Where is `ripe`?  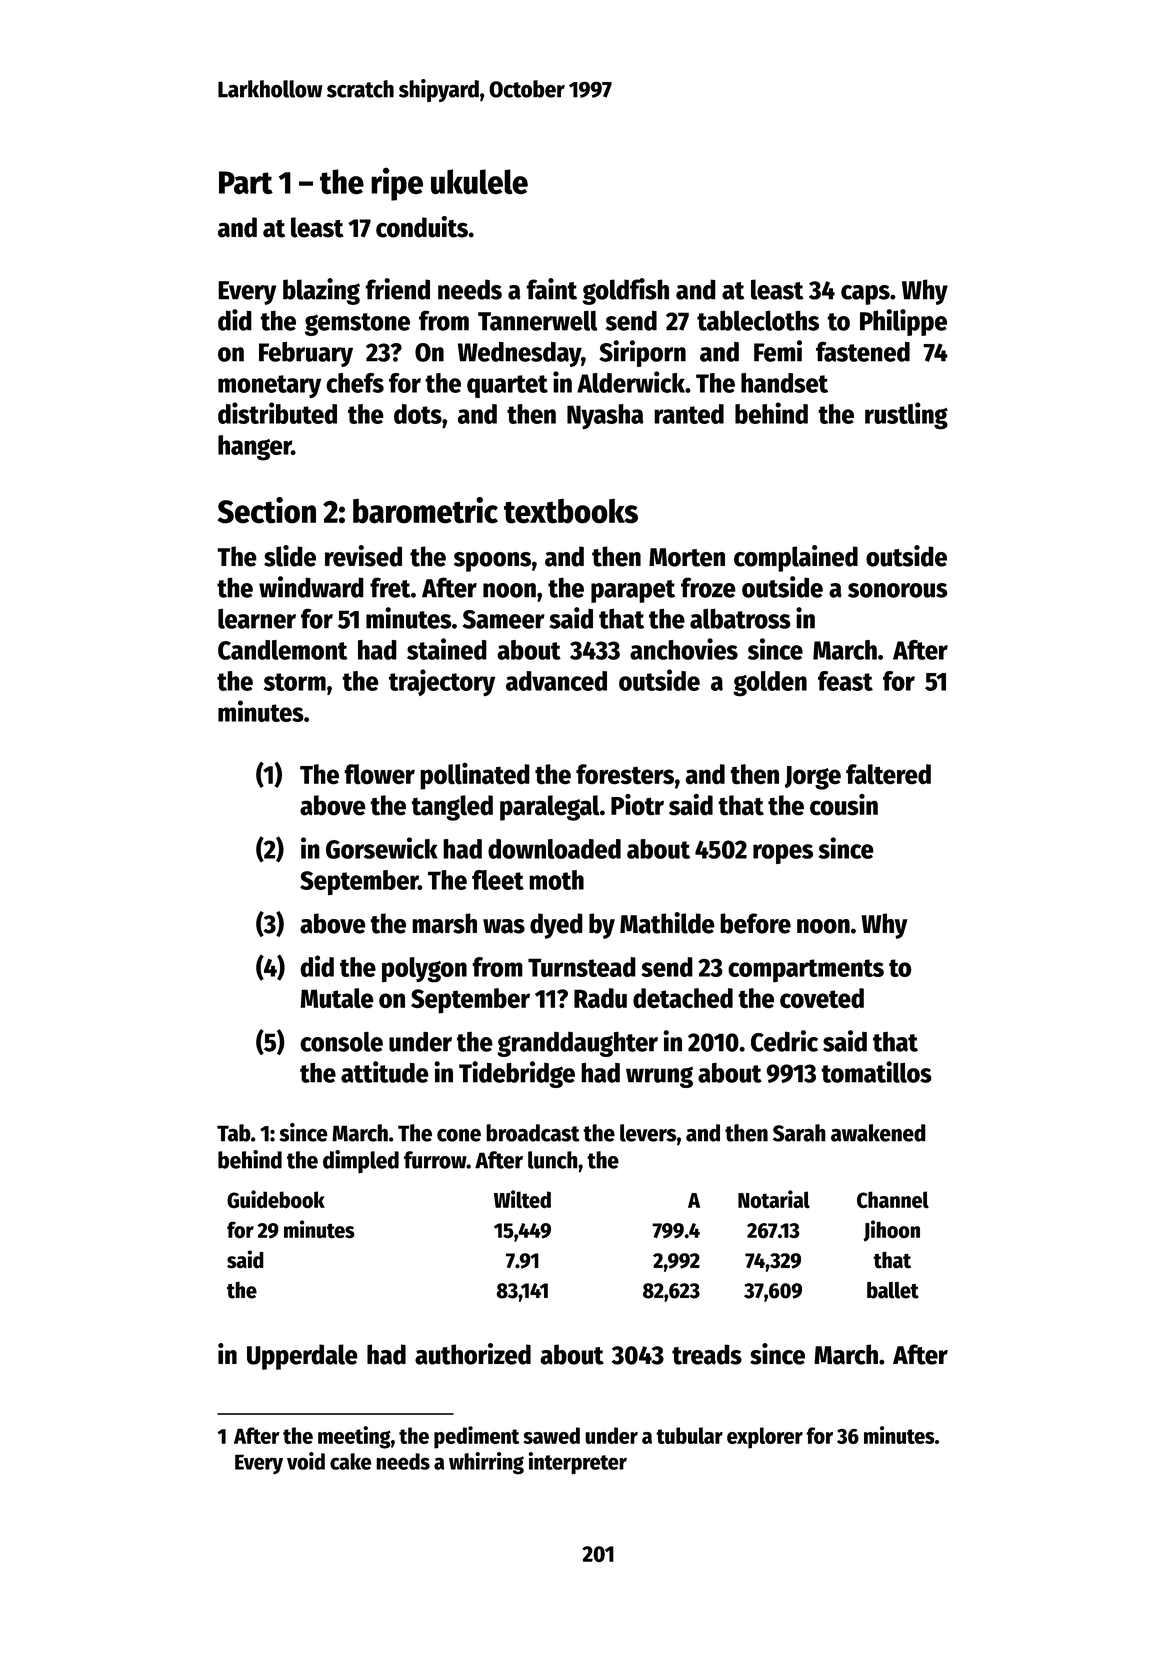 ripe is located at coordinates (397, 184).
